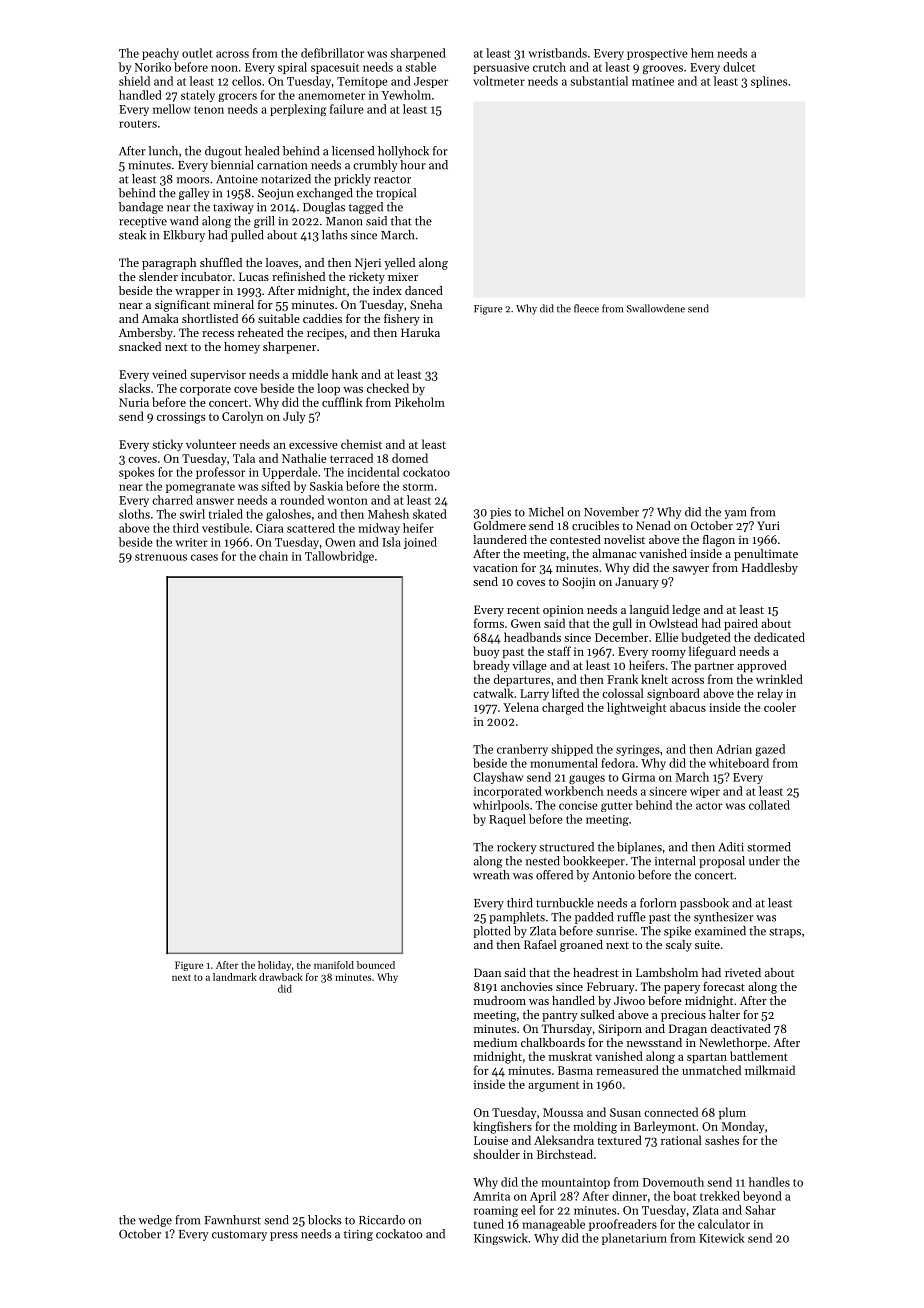 This screenshot has width=924, height=1308. Describe the element at coordinates (649, 611) in the screenshot. I see `languid` at that location.
